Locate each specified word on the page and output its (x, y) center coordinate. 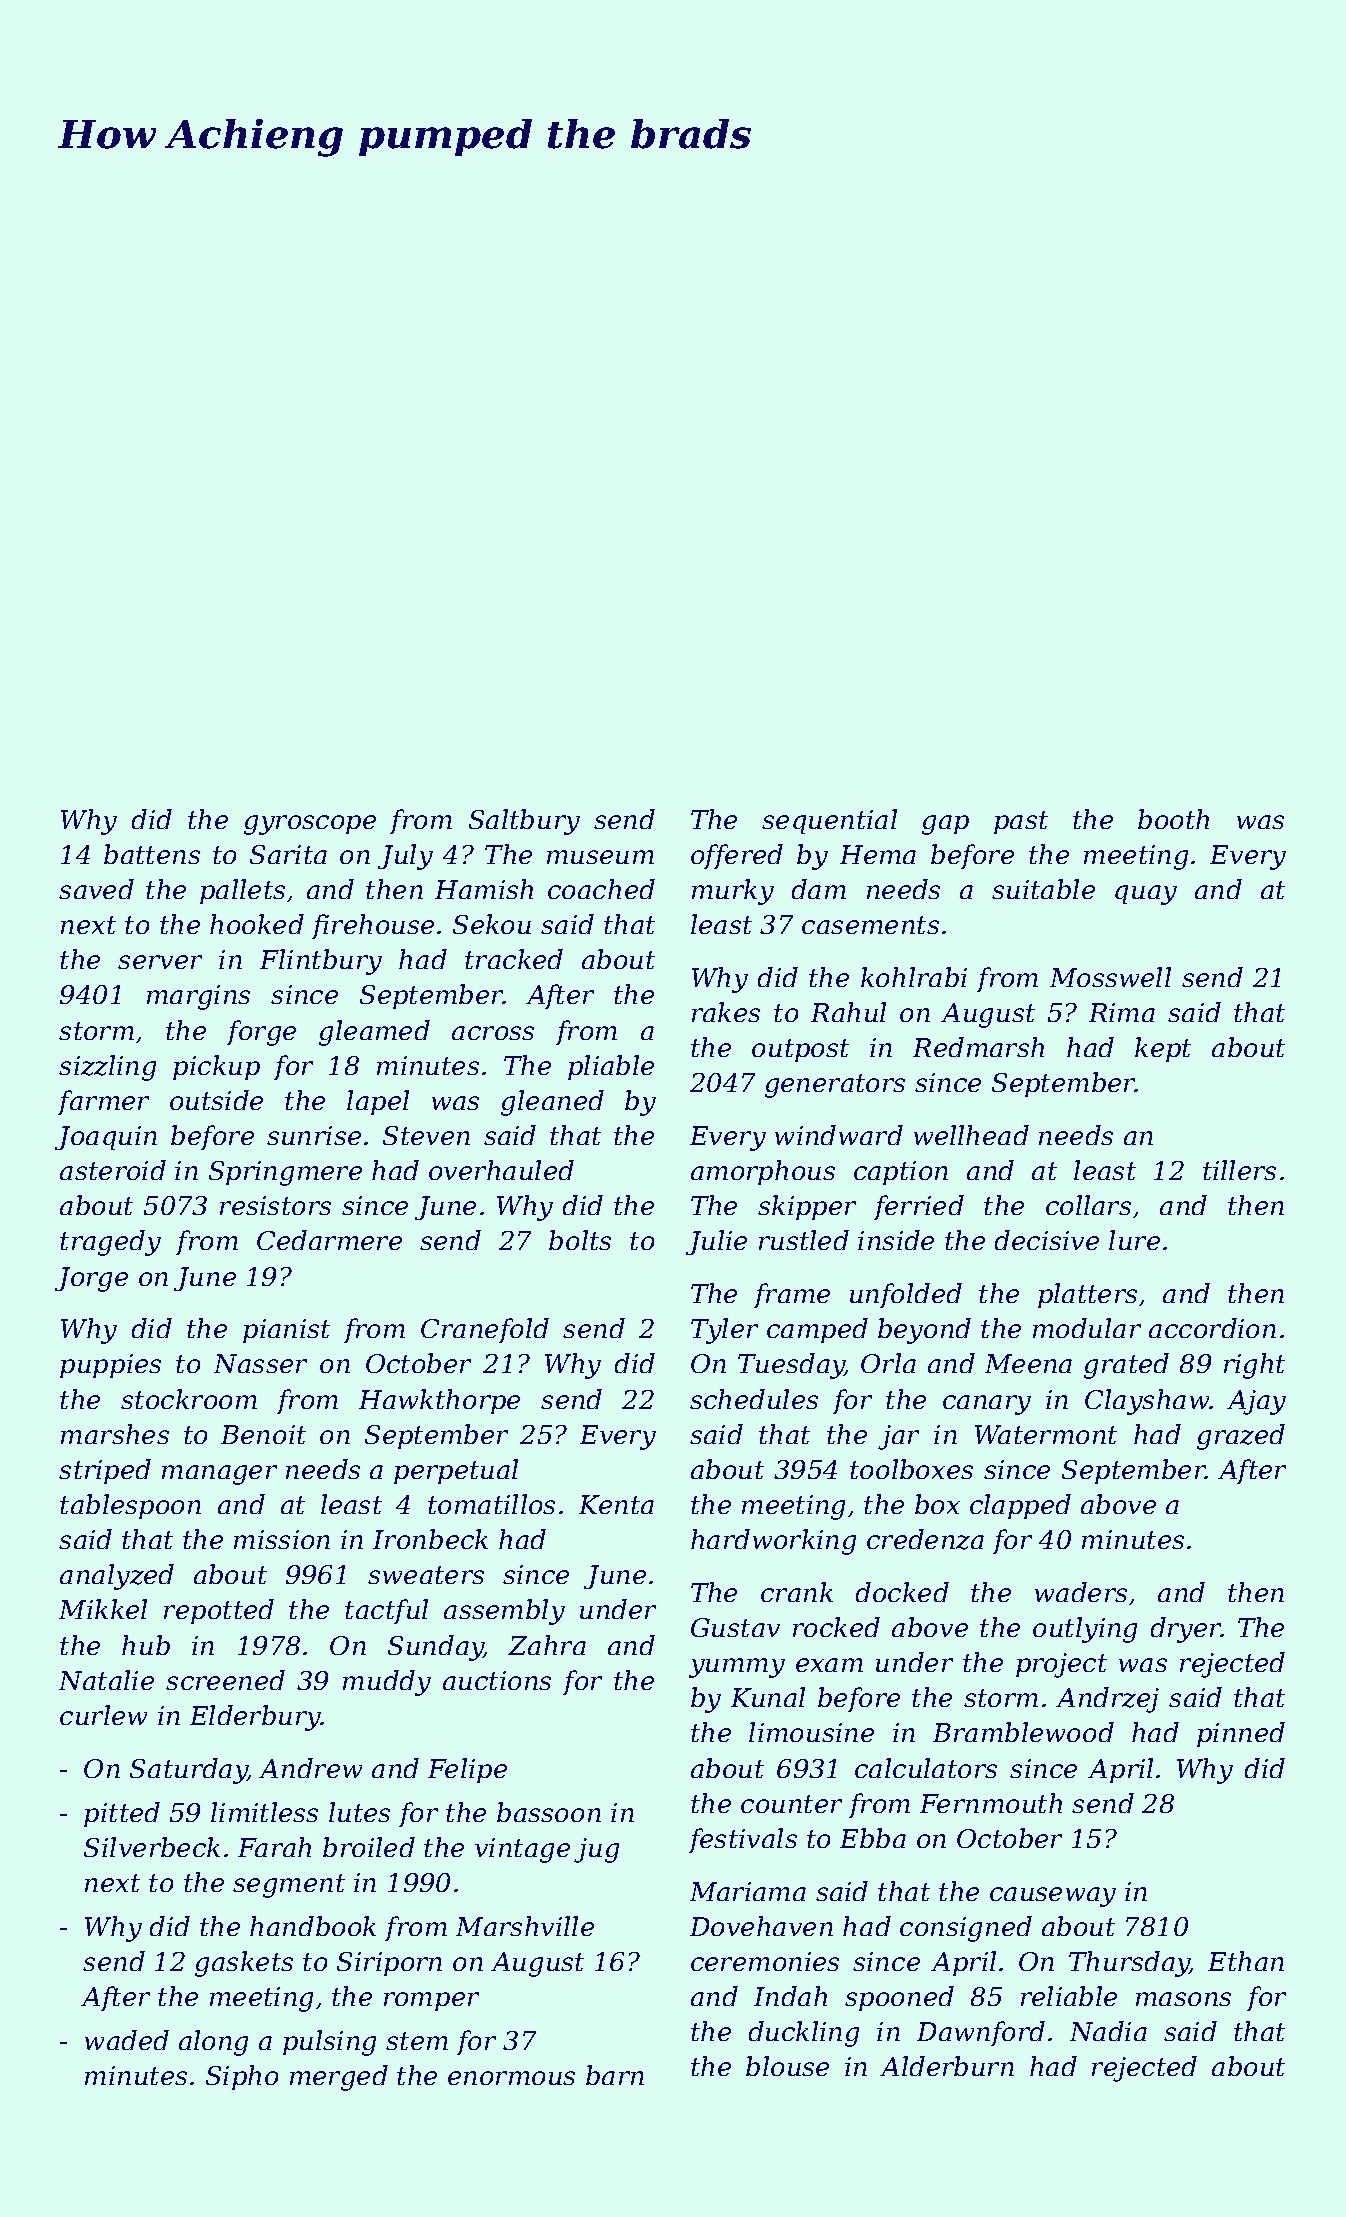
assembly (504, 1612)
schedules (754, 1399)
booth (1173, 819)
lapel (378, 1102)
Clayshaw (1147, 1402)
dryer (1186, 1630)
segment (289, 1886)
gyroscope (310, 825)
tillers (1239, 1170)
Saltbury (524, 822)
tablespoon (130, 1506)
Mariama (748, 1891)
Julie (716, 1242)
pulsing (329, 2043)
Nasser (260, 1363)
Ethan (1246, 1961)
